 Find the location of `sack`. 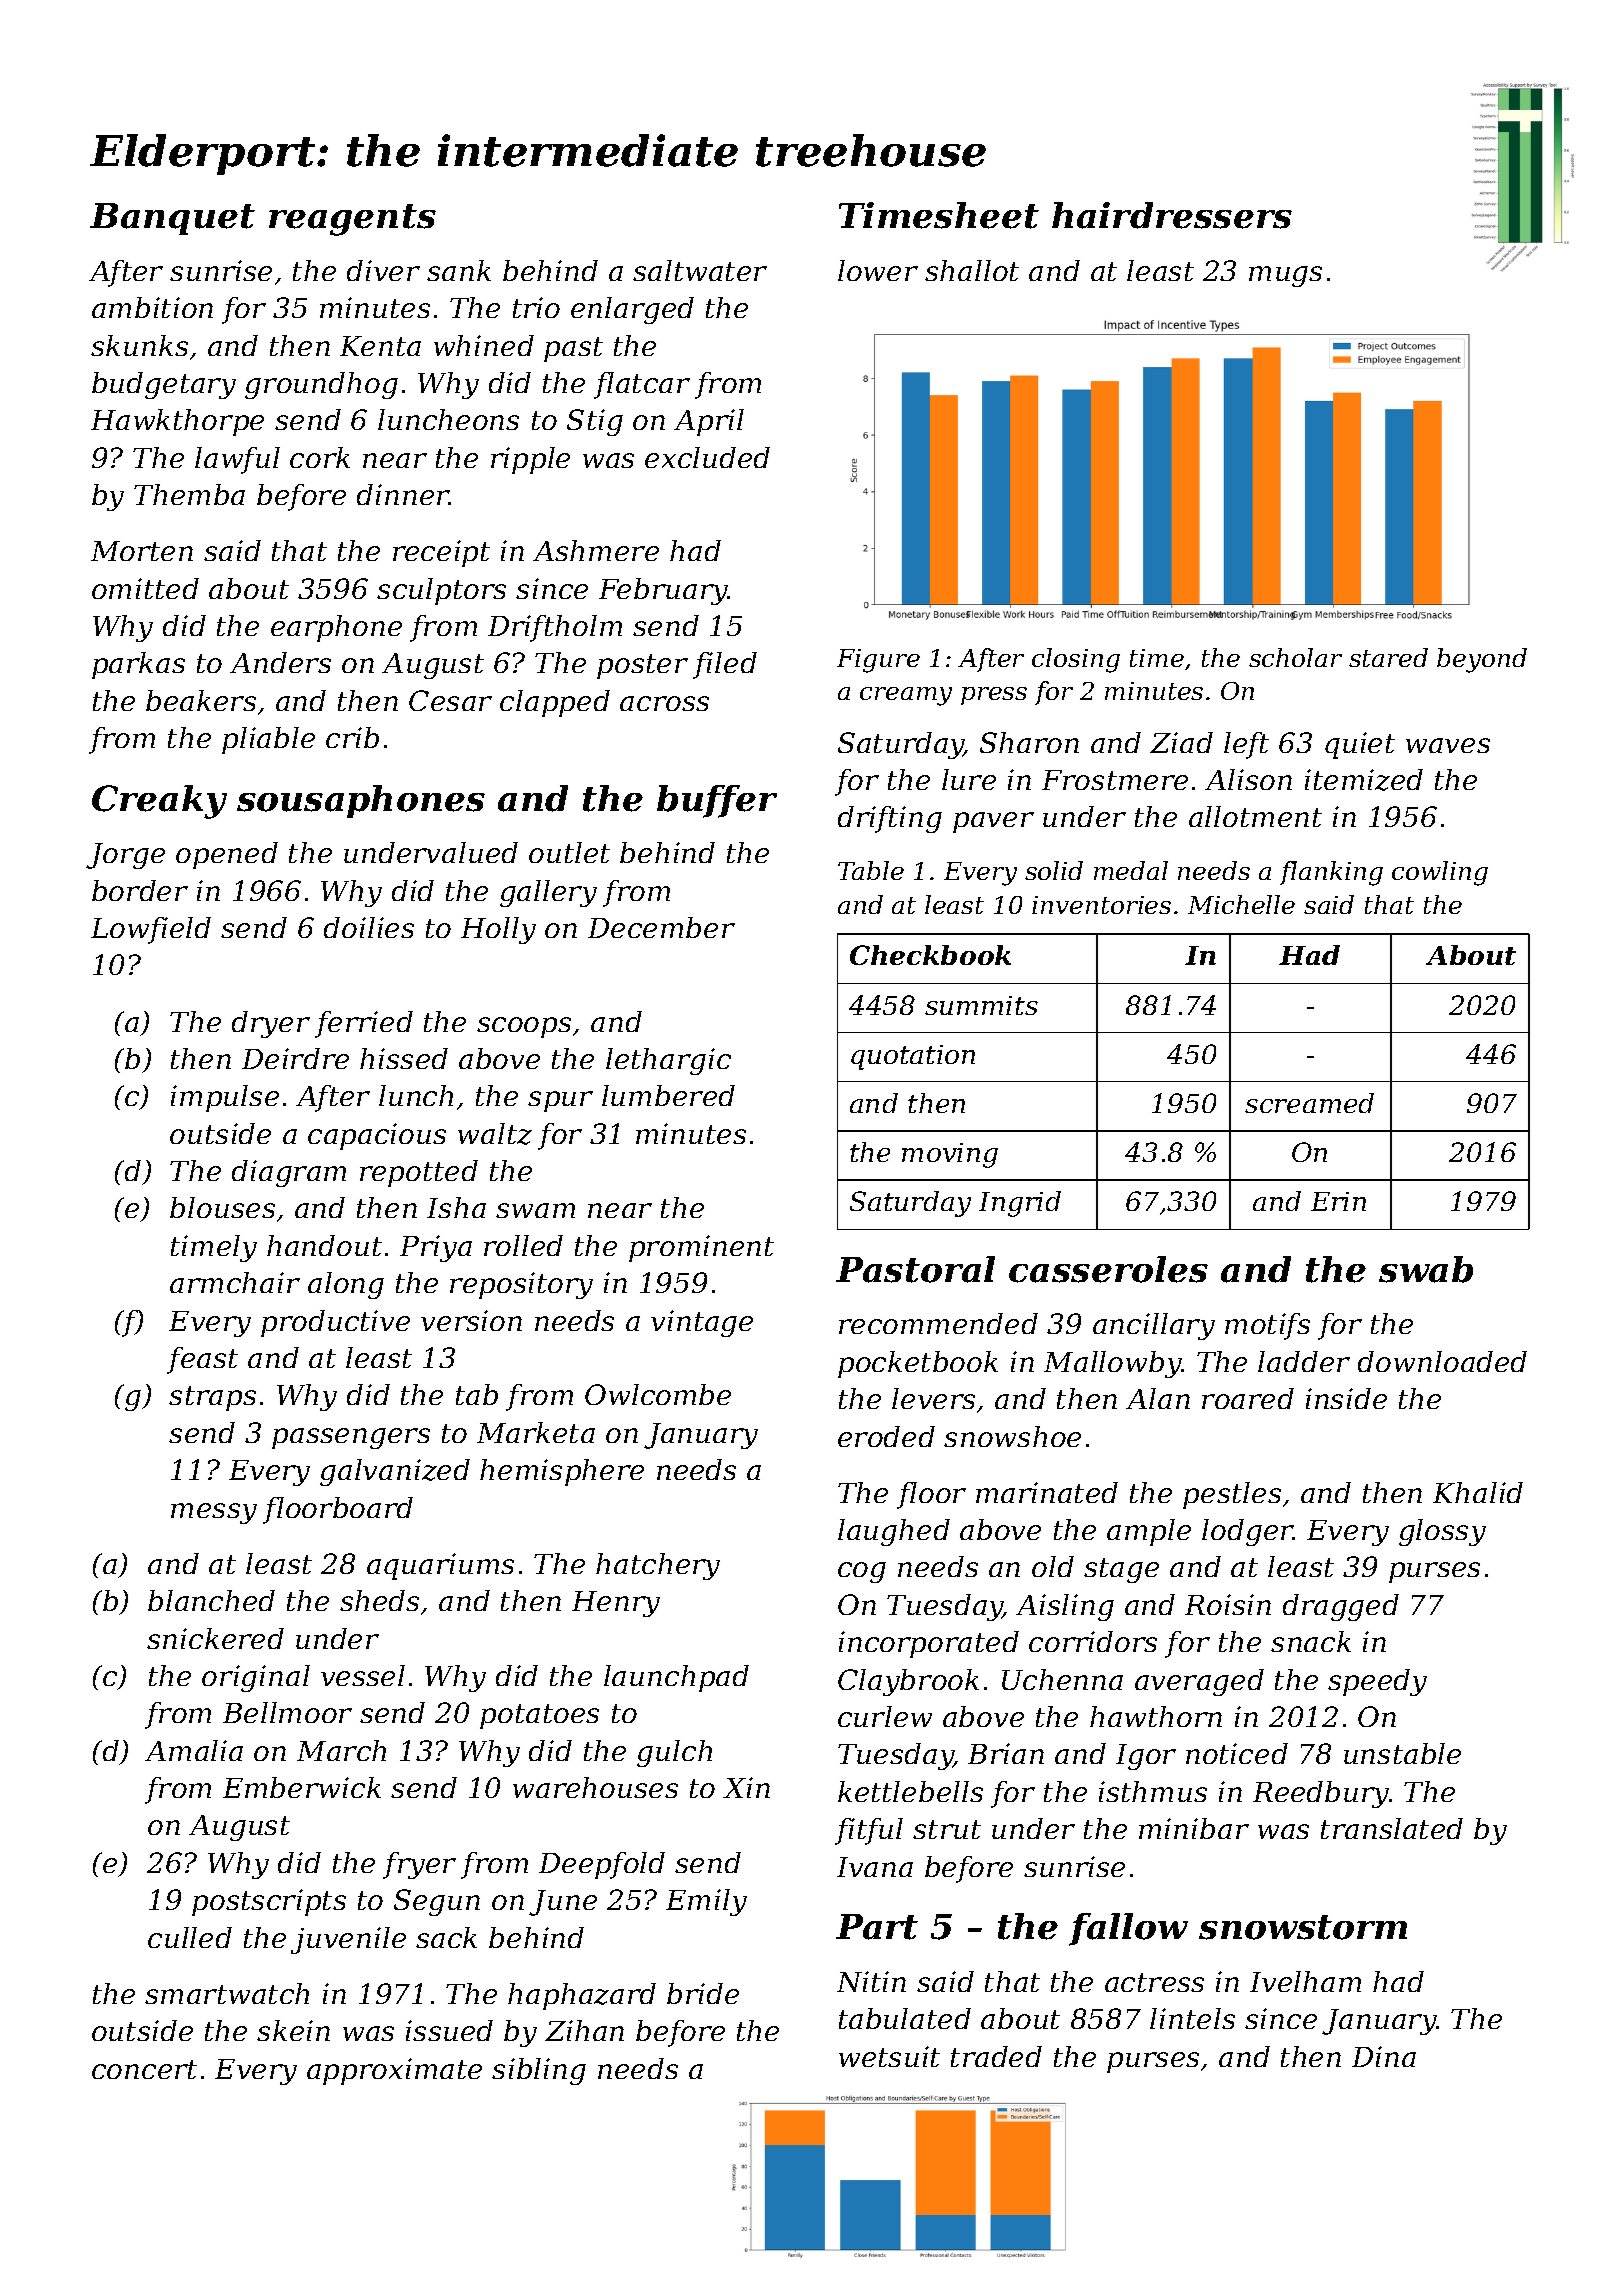

sack is located at coordinates (446, 1937).
